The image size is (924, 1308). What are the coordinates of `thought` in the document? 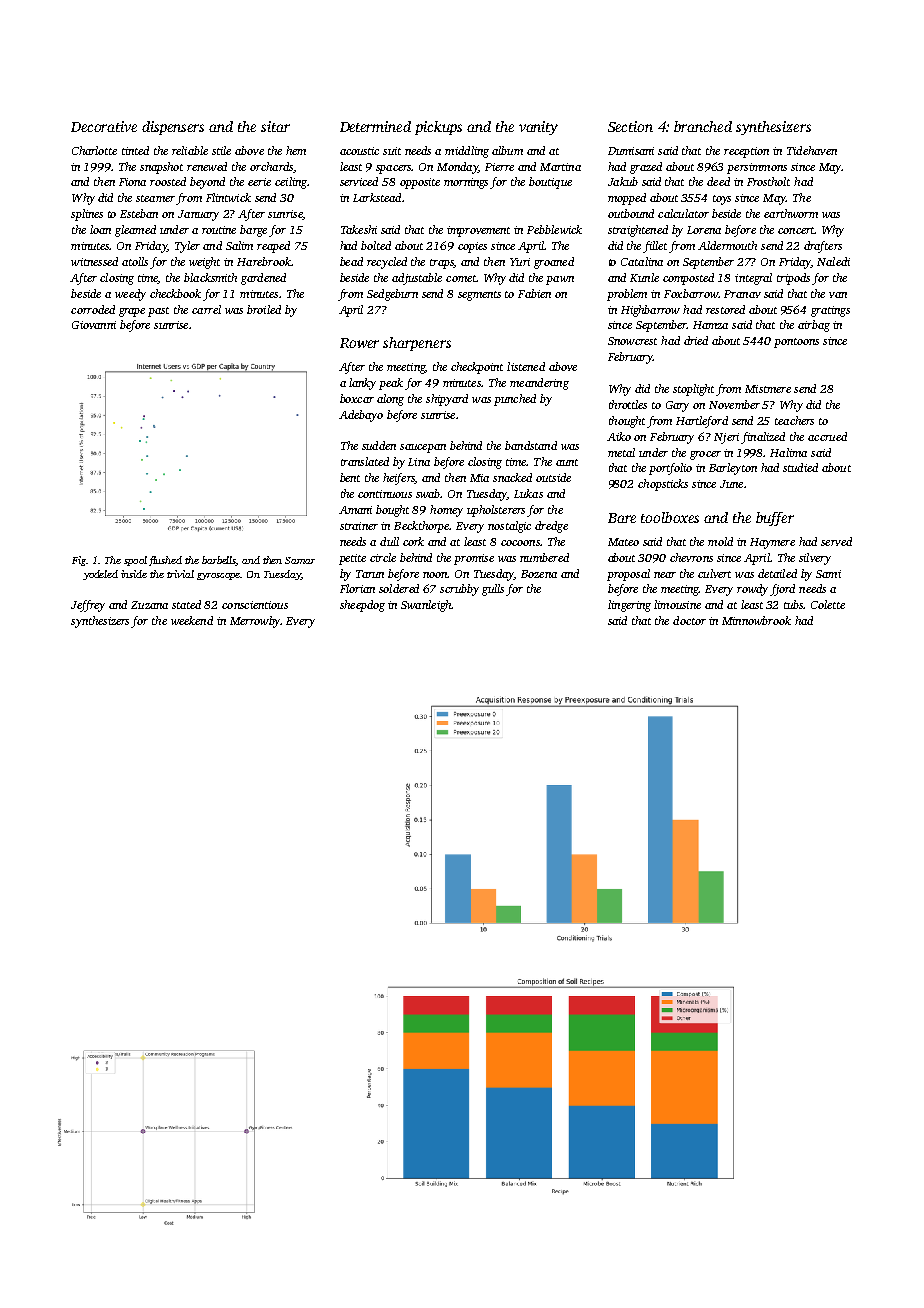 It's located at (627, 422).
